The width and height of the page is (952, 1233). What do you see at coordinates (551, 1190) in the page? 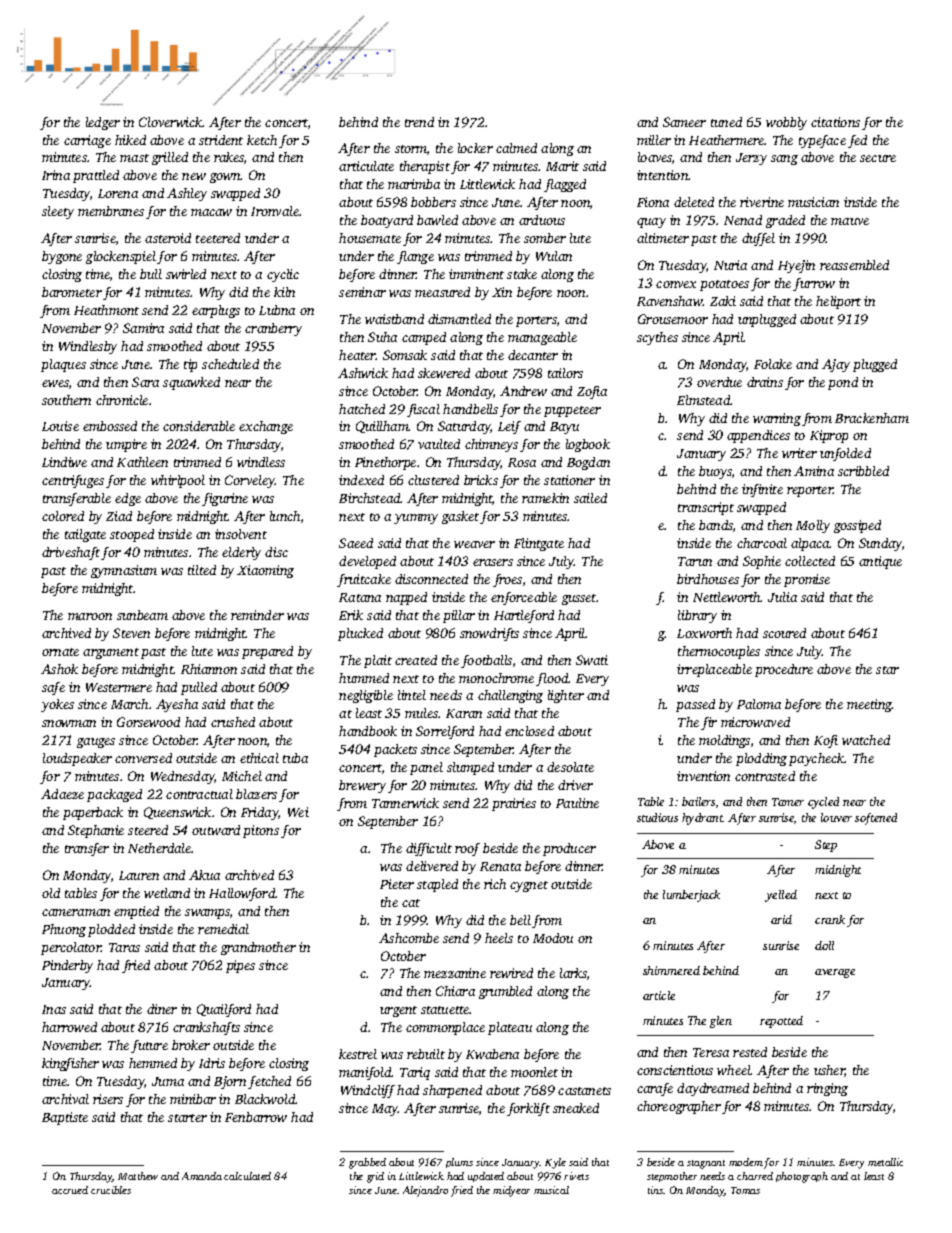
I see `musical` at bounding box center [551, 1190].
